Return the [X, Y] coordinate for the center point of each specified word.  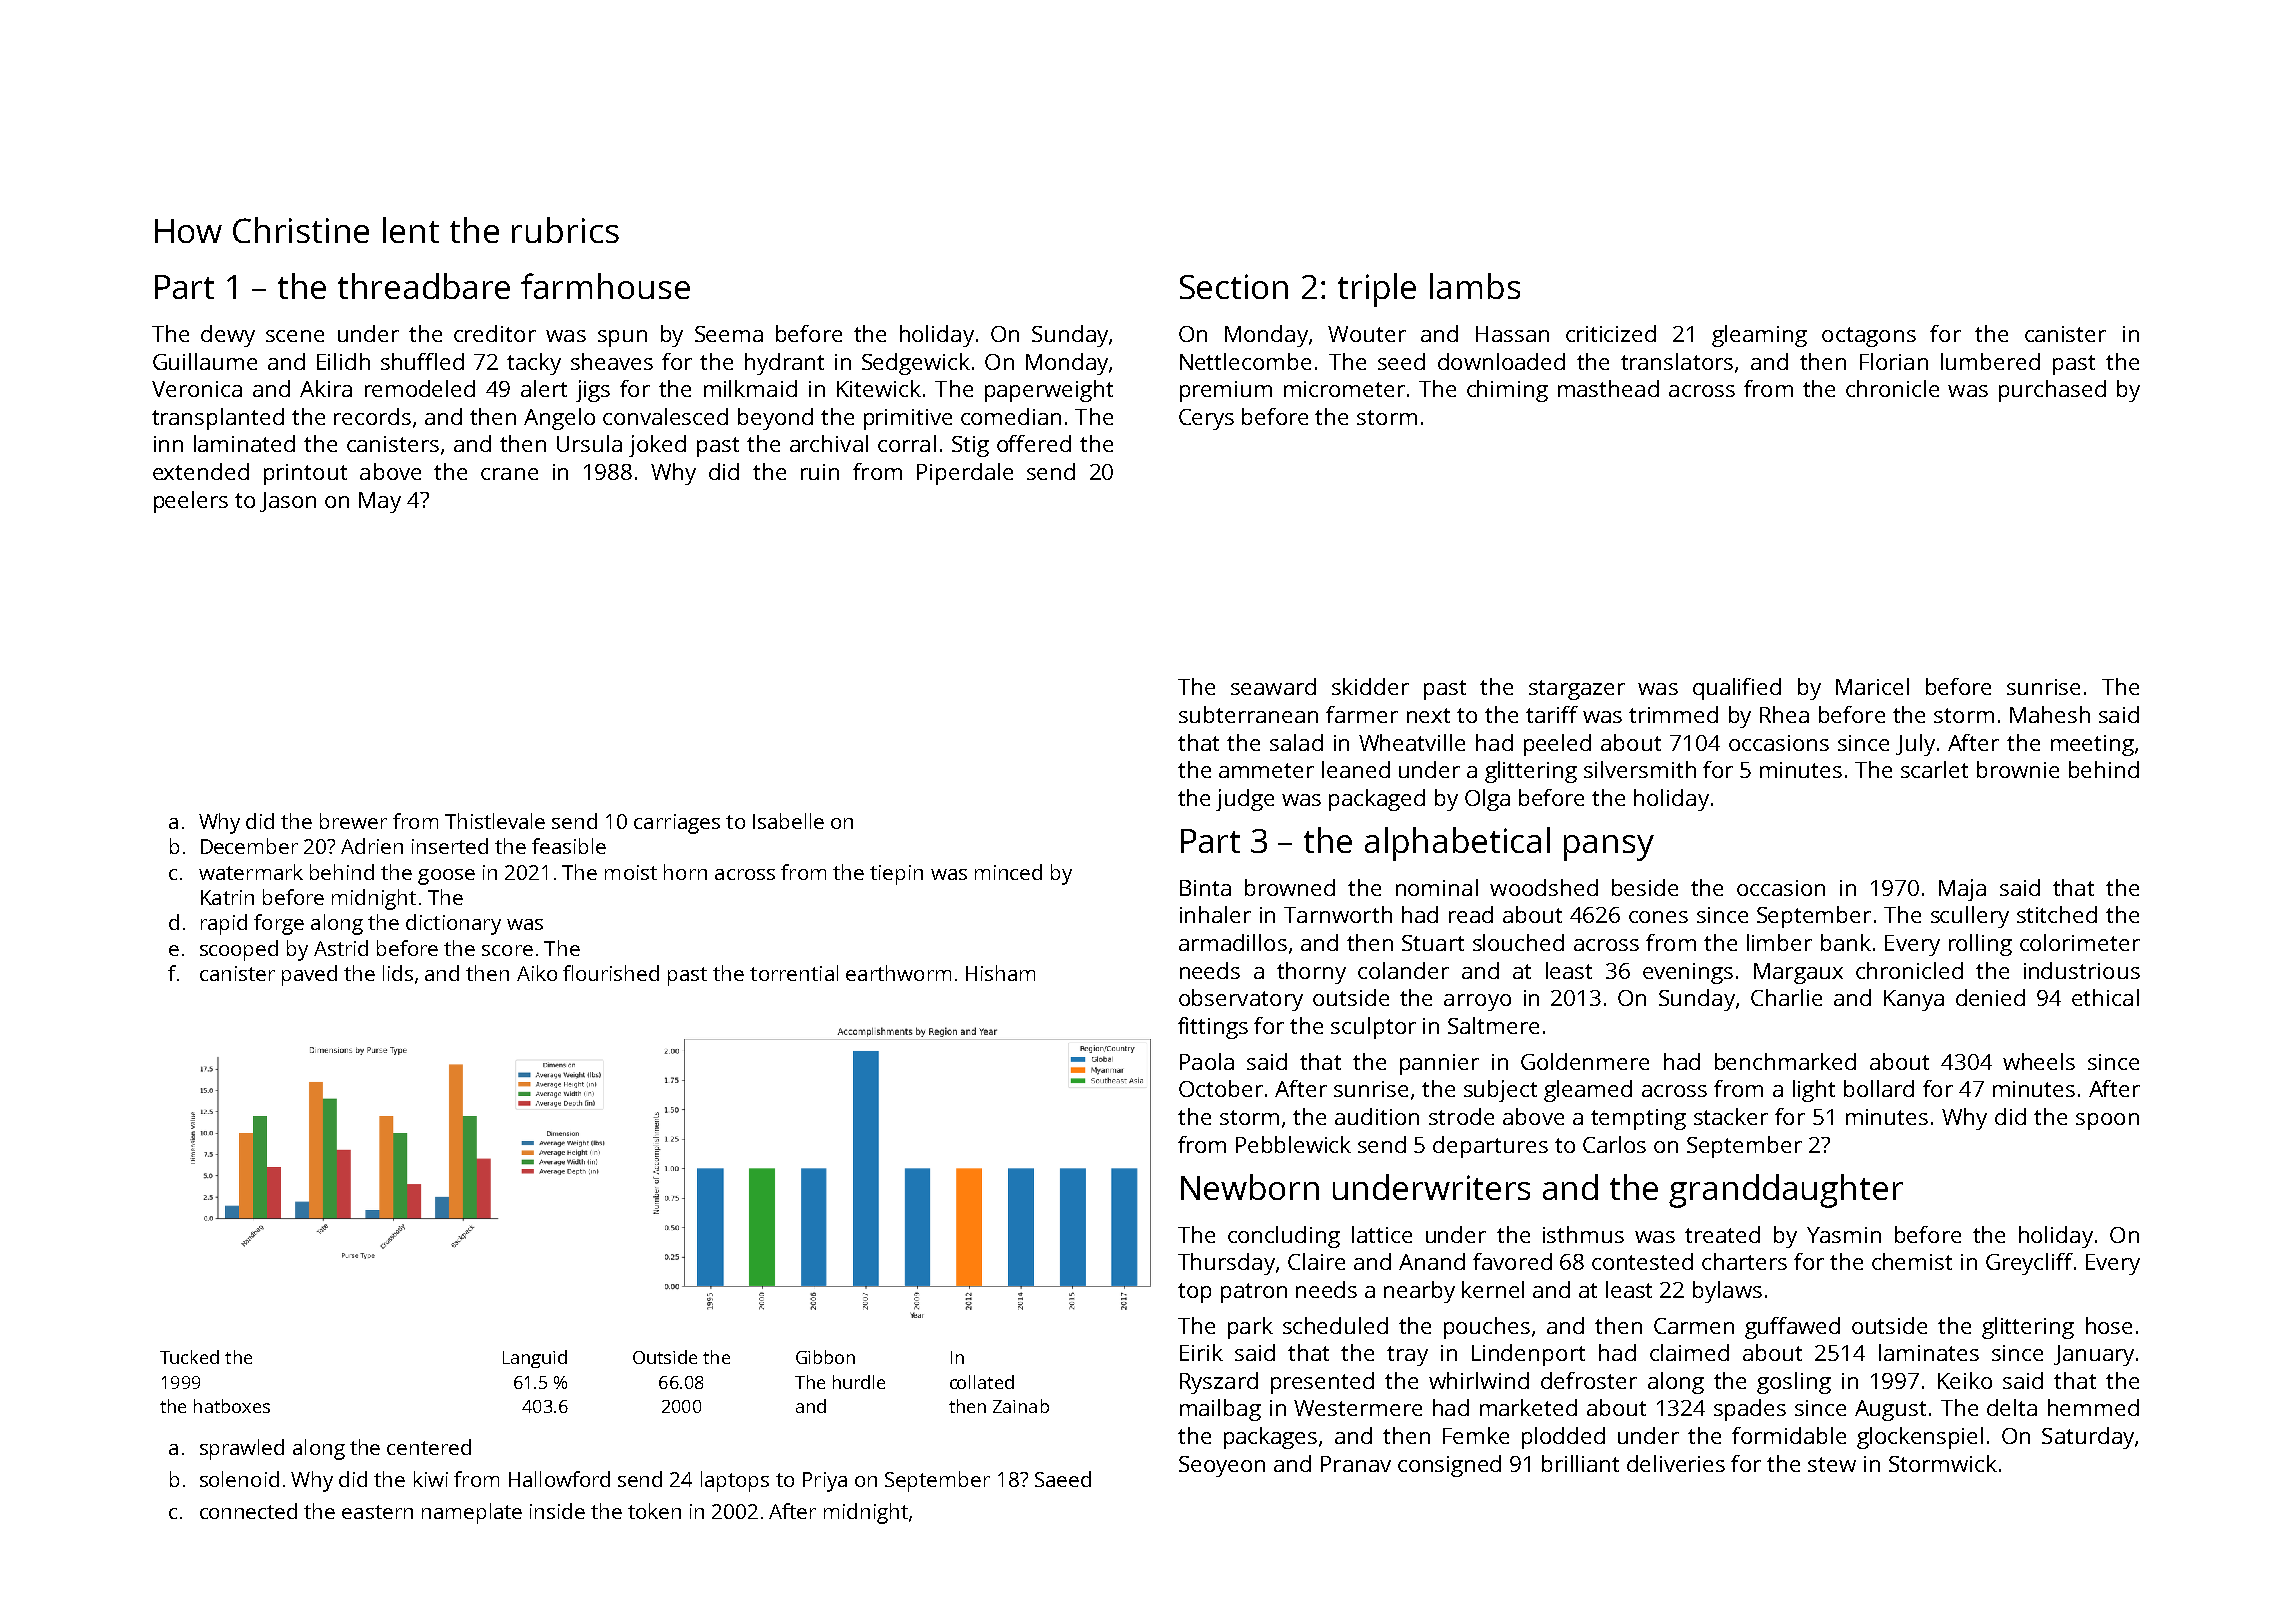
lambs [1475, 286]
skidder [1370, 686]
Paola [1207, 1061]
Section [1234, 286]
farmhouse [605, 286]
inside [557, 1511]
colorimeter [2080, 942]
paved [309, 975]
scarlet [1934, 769]
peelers [191, 502]
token [654, 1511]
